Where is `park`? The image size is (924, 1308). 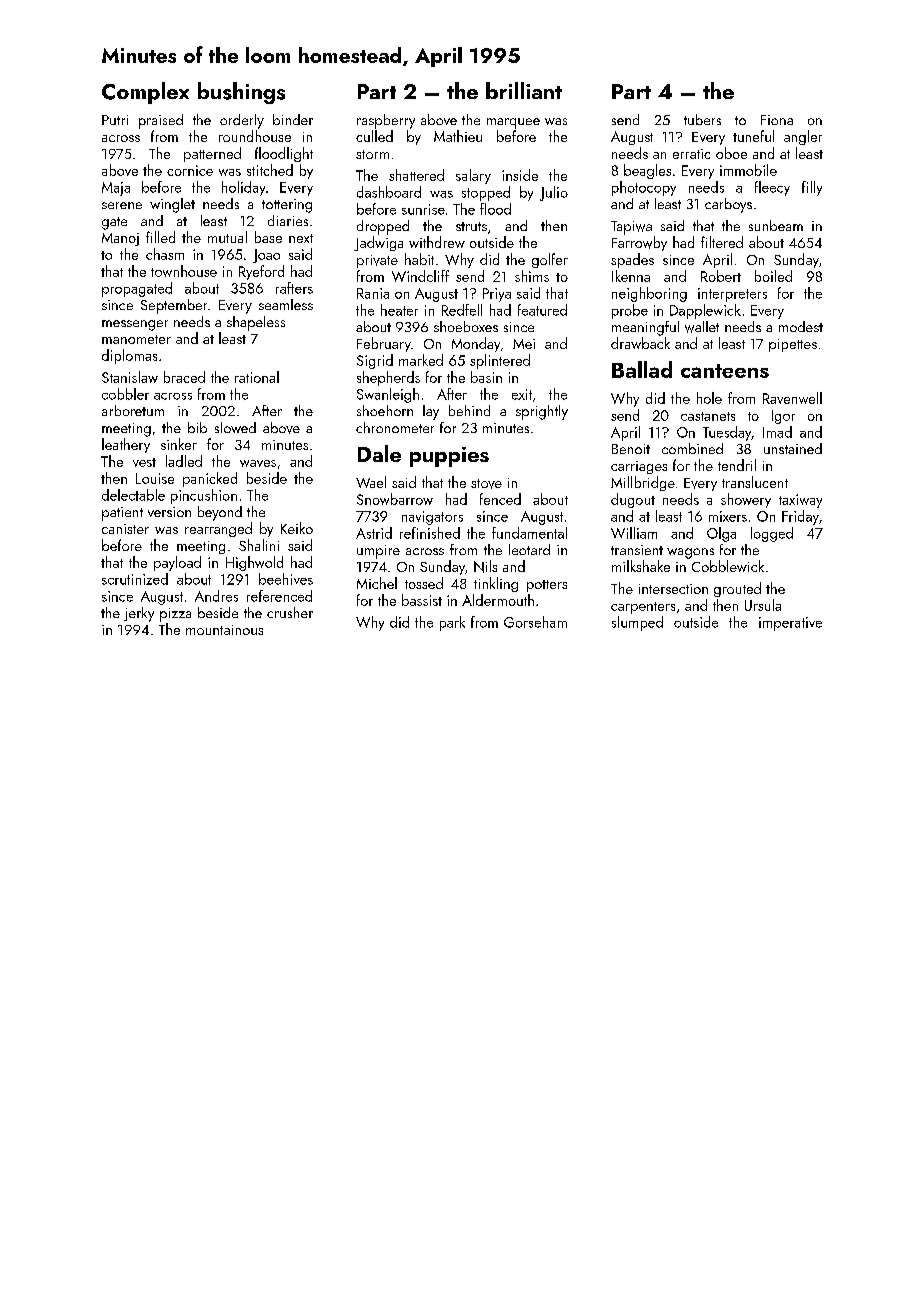
park is located at coordinates (452, 623).
